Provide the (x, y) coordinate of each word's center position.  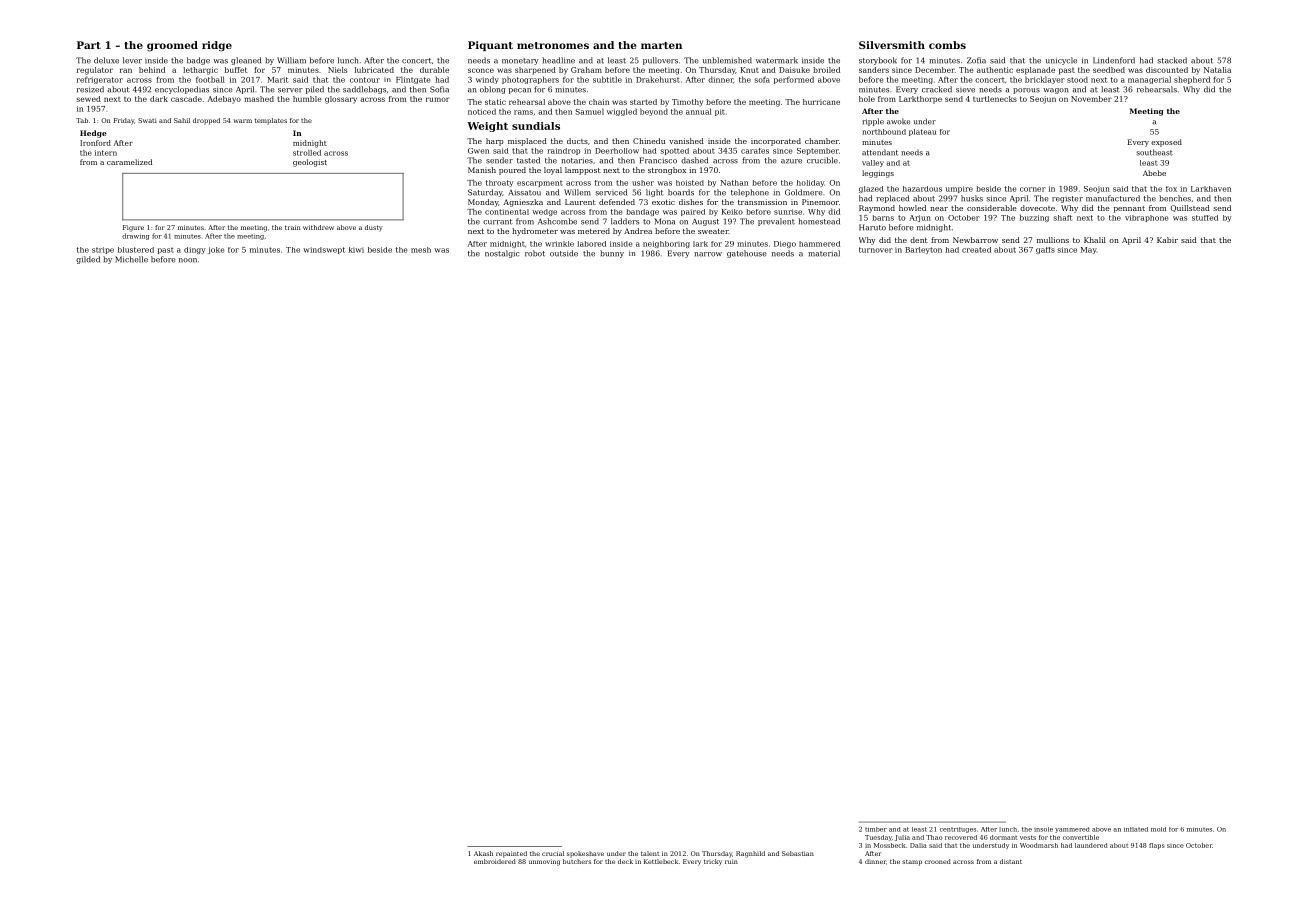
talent (650, 853)
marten (661, 45)
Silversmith (892, 45)
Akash (483, 853)
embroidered (495, 861)
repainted (511, 854)
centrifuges (958, 830)
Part (89, 45)
